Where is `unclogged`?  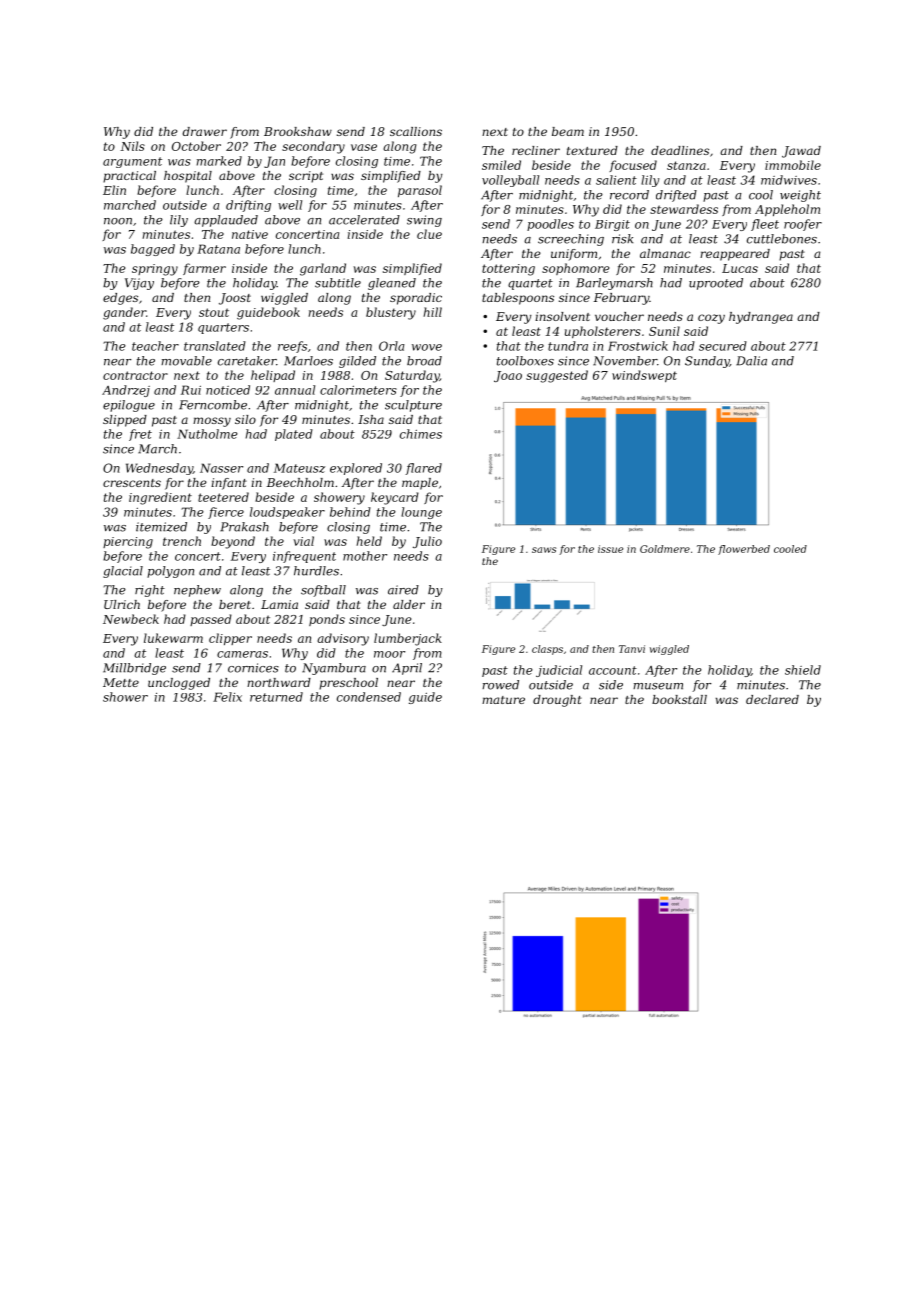
unclogged is located at coordinates (179, 684).
